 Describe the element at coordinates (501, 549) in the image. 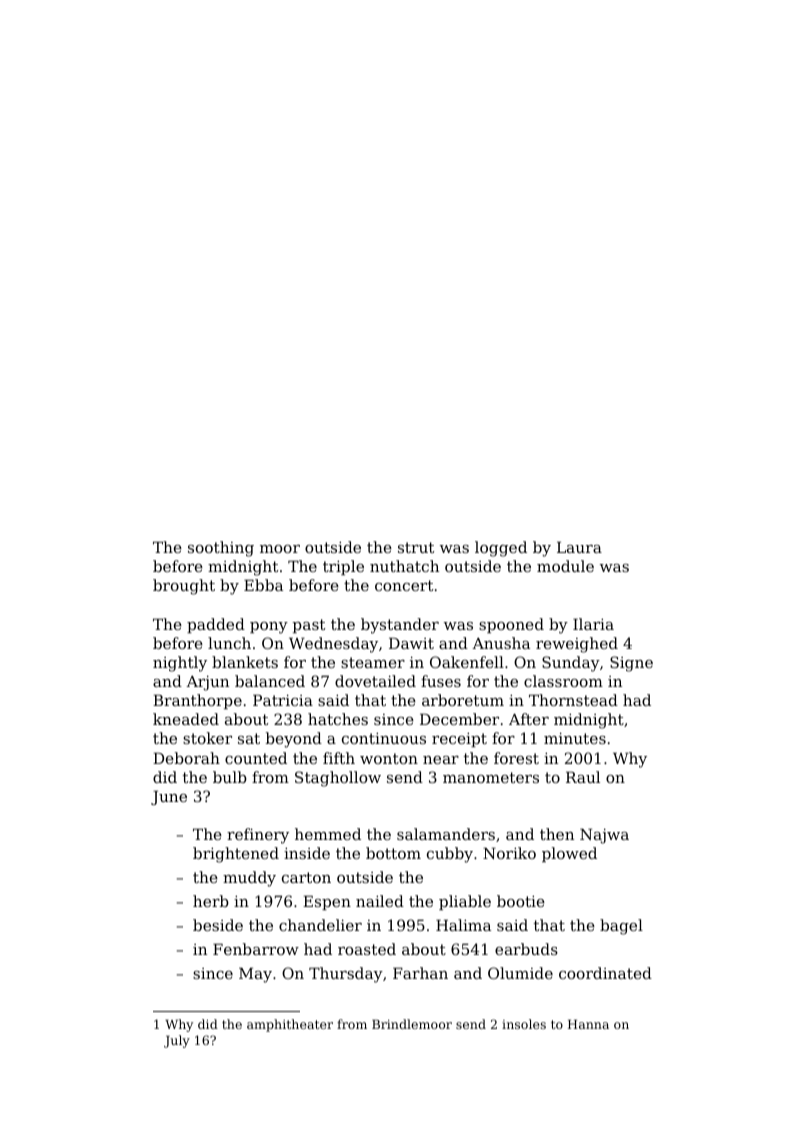

I see `logged` at that location.
